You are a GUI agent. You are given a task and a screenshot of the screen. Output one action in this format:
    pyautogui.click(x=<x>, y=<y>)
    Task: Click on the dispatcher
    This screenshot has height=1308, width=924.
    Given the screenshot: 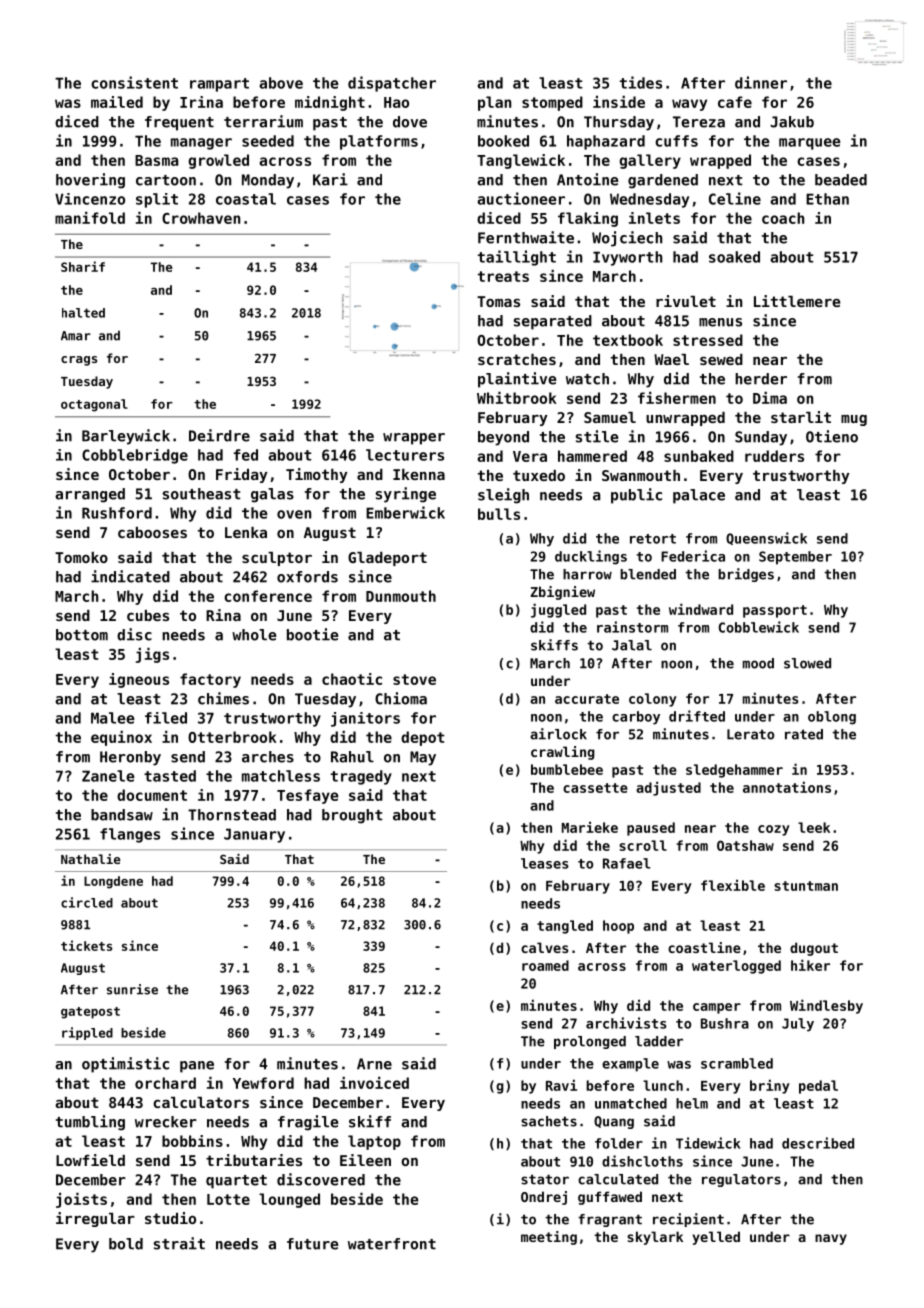 What is the action you would take?
    pyautogui.click(x=392, y=84)
